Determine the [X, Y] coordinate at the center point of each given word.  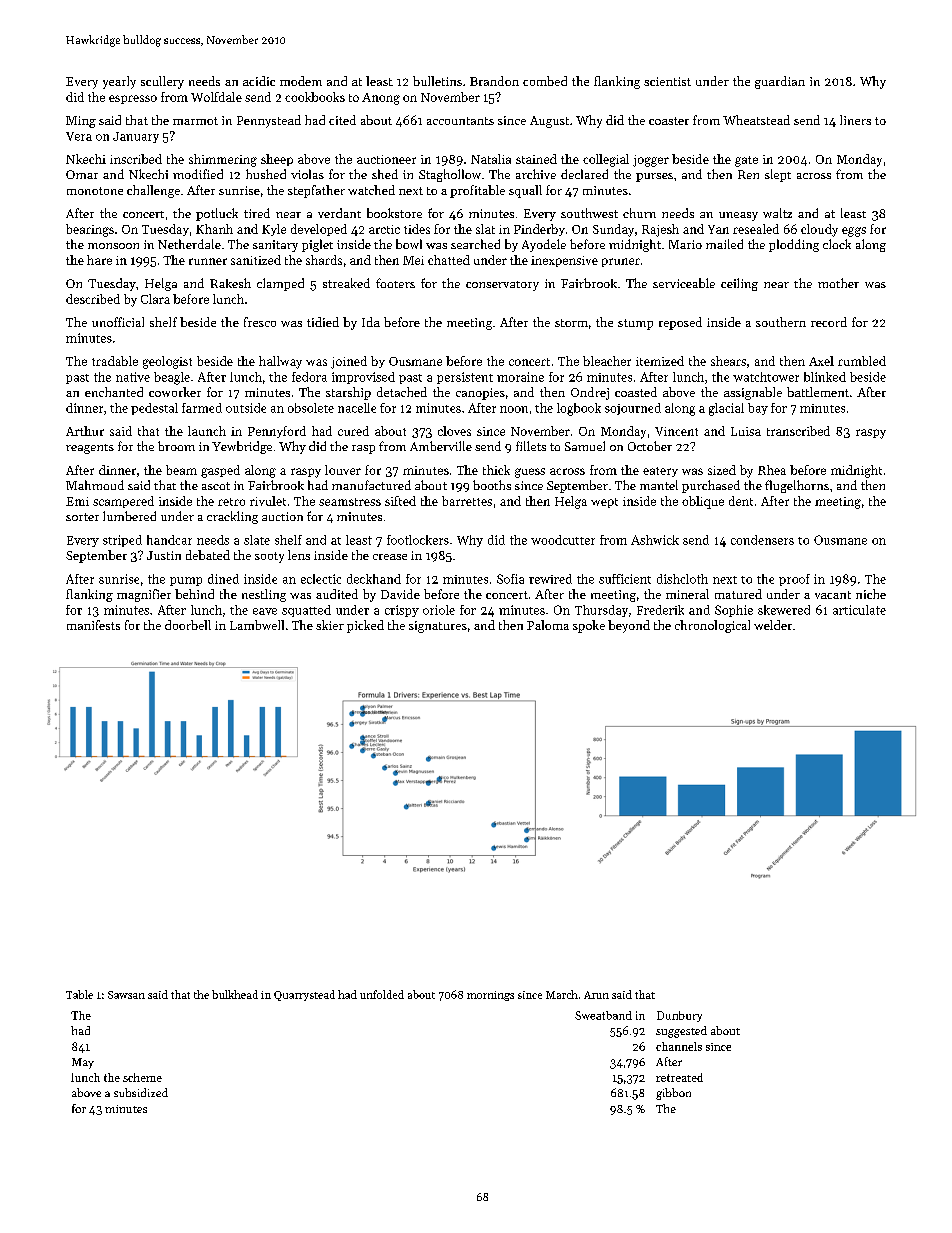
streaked [346, 283]
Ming [81, 122]
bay [758, 409]
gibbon [673, 1094]
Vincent [676, 431]
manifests [93, 625]
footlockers [418, 540]
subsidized [141, 1092]
